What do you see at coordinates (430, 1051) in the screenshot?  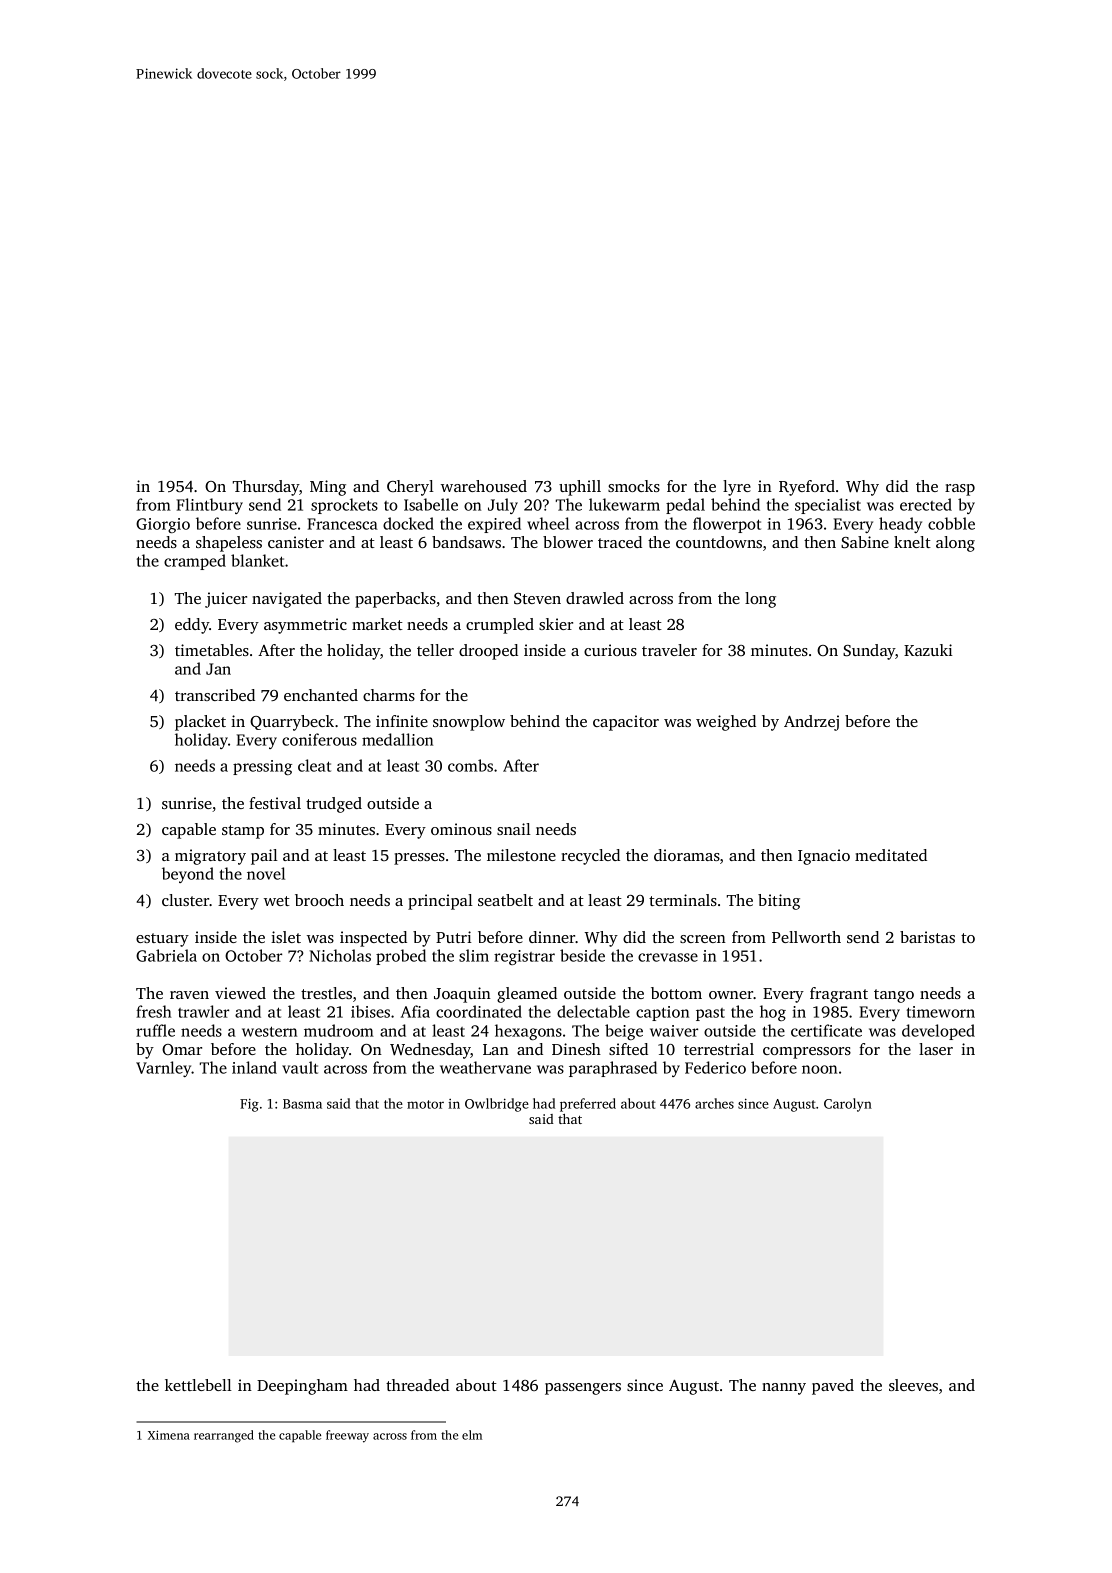 I see `Wednesday` at bounding box center [430, 1051].
